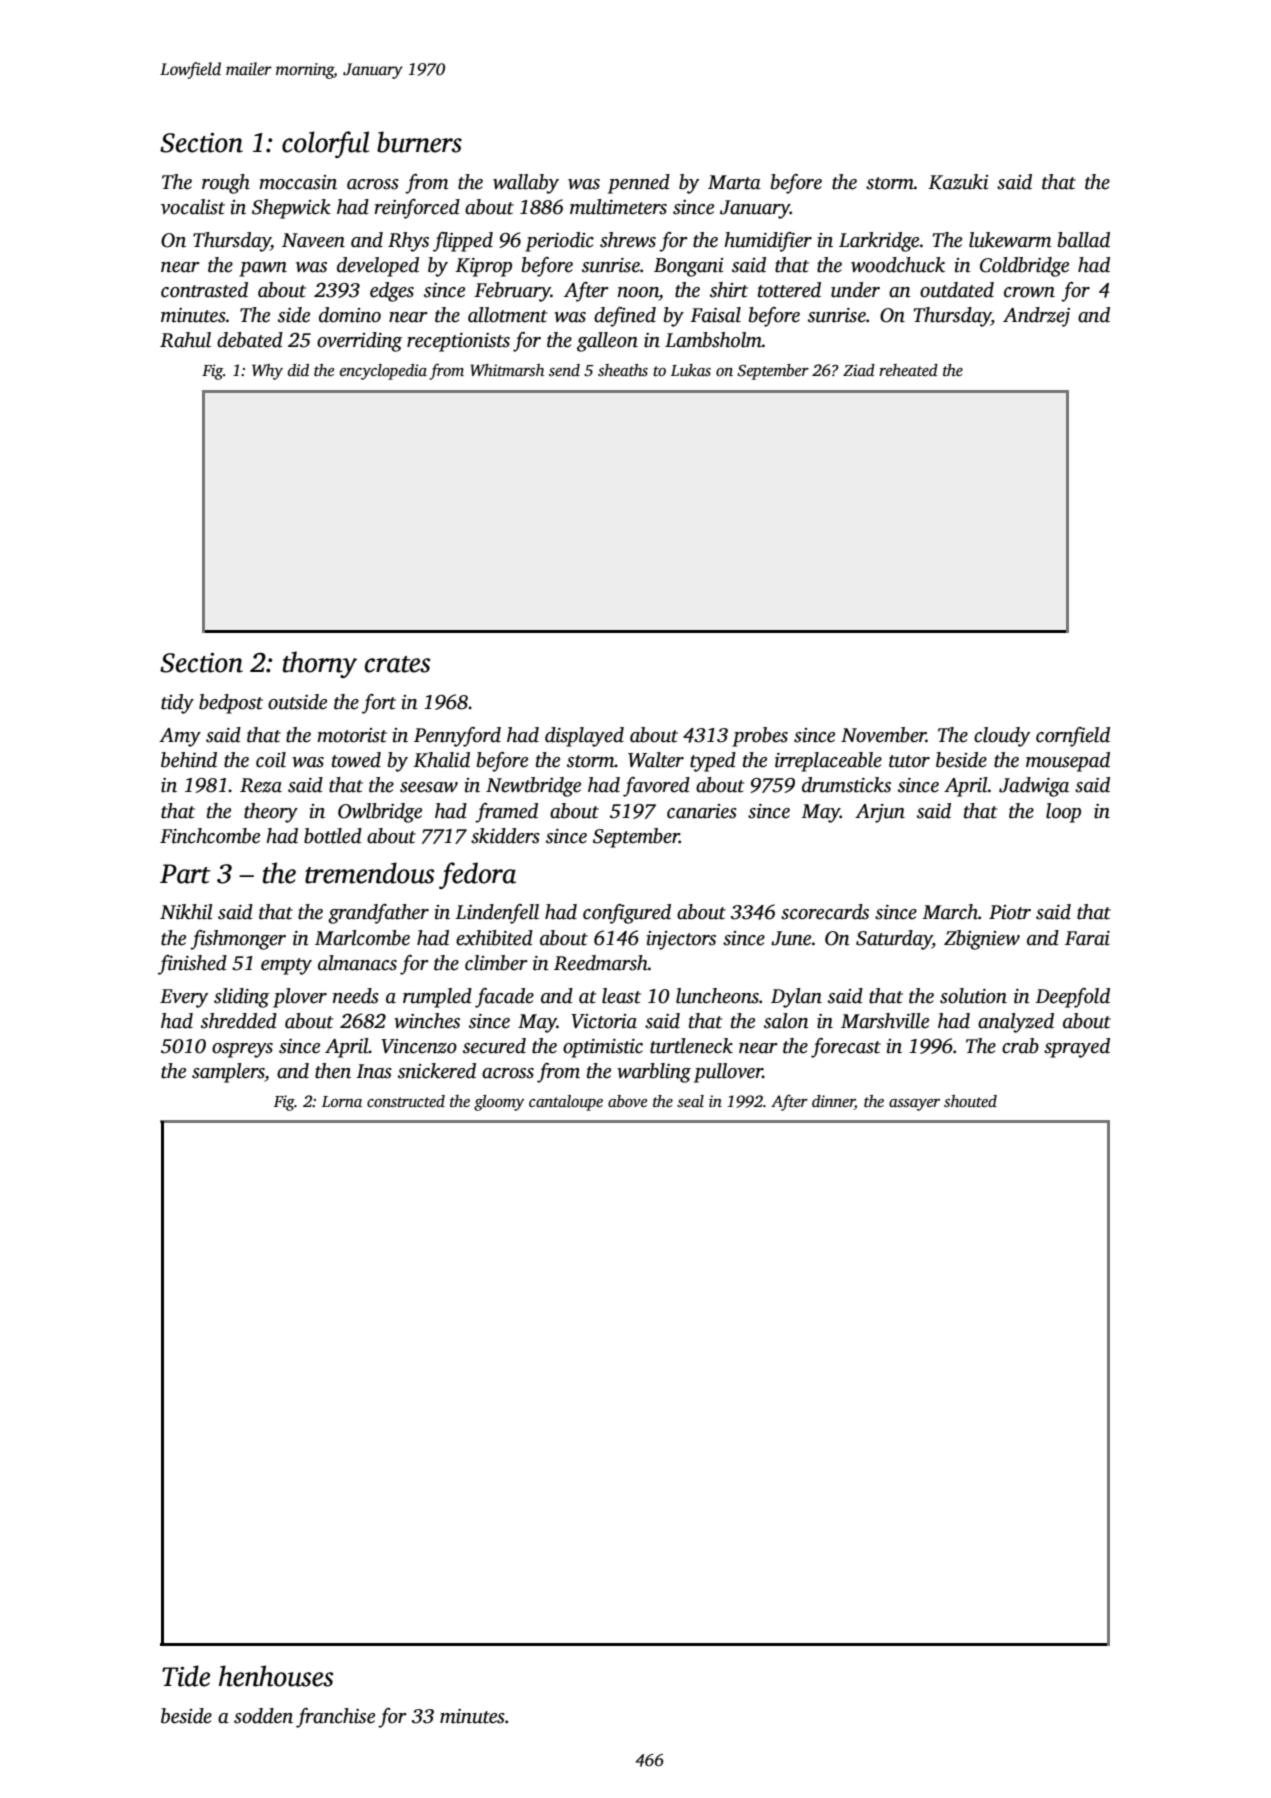  What do you see at coordinates (325, 144) in the screenshot?
I see `colorful` at bounding box center [325, 144].
